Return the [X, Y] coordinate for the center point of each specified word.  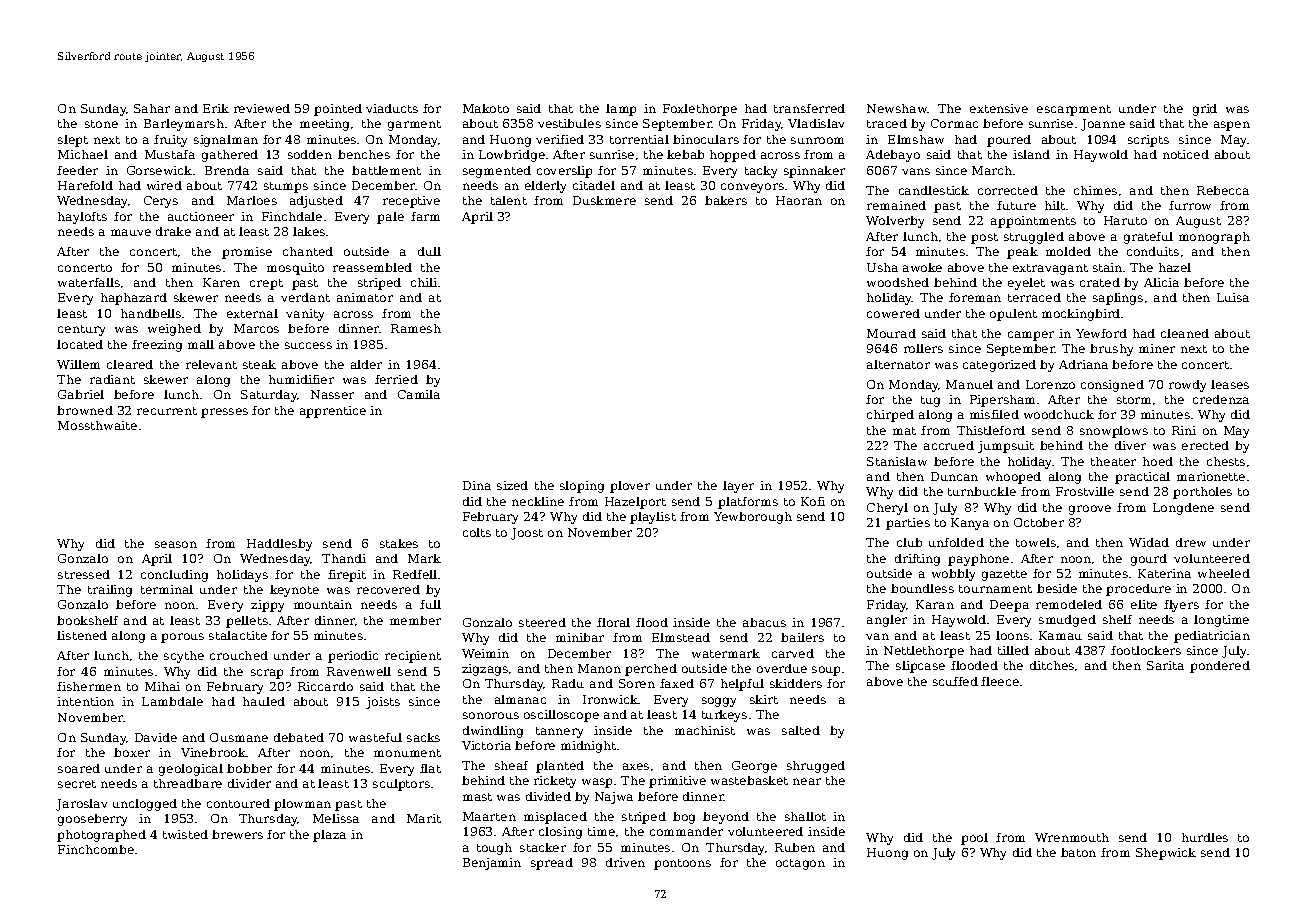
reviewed [262, 108]
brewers [237, 834]
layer [738, 487]
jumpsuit [1006, 447]
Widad [1149, 542]
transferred [809, 108]
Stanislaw [897, 461]
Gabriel [81, 394]
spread [552, 864]
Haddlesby [279, 545]
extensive [999, 108]
